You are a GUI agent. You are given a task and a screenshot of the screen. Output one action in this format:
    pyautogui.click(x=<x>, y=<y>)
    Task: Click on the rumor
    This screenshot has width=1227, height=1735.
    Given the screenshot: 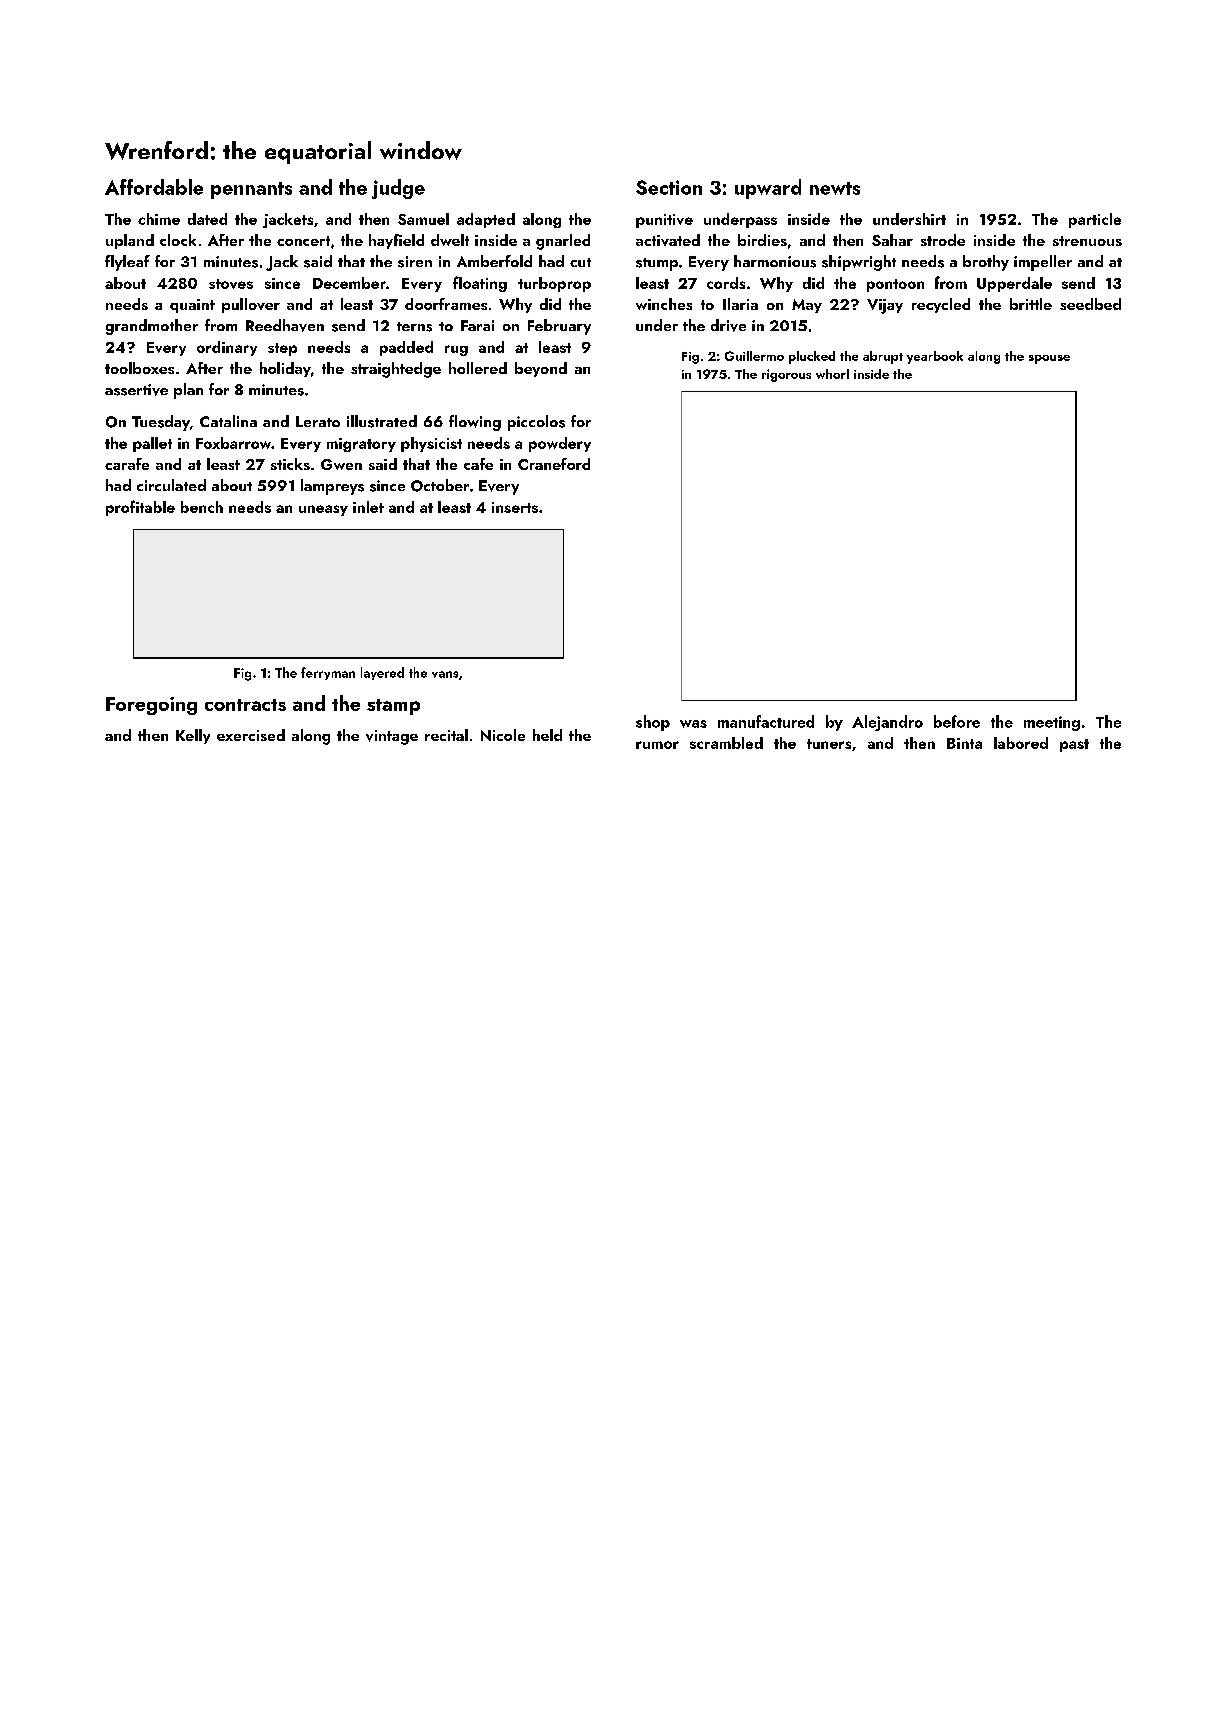 What is the action you would take?
    pyautogui.click(x=657, y=745)
